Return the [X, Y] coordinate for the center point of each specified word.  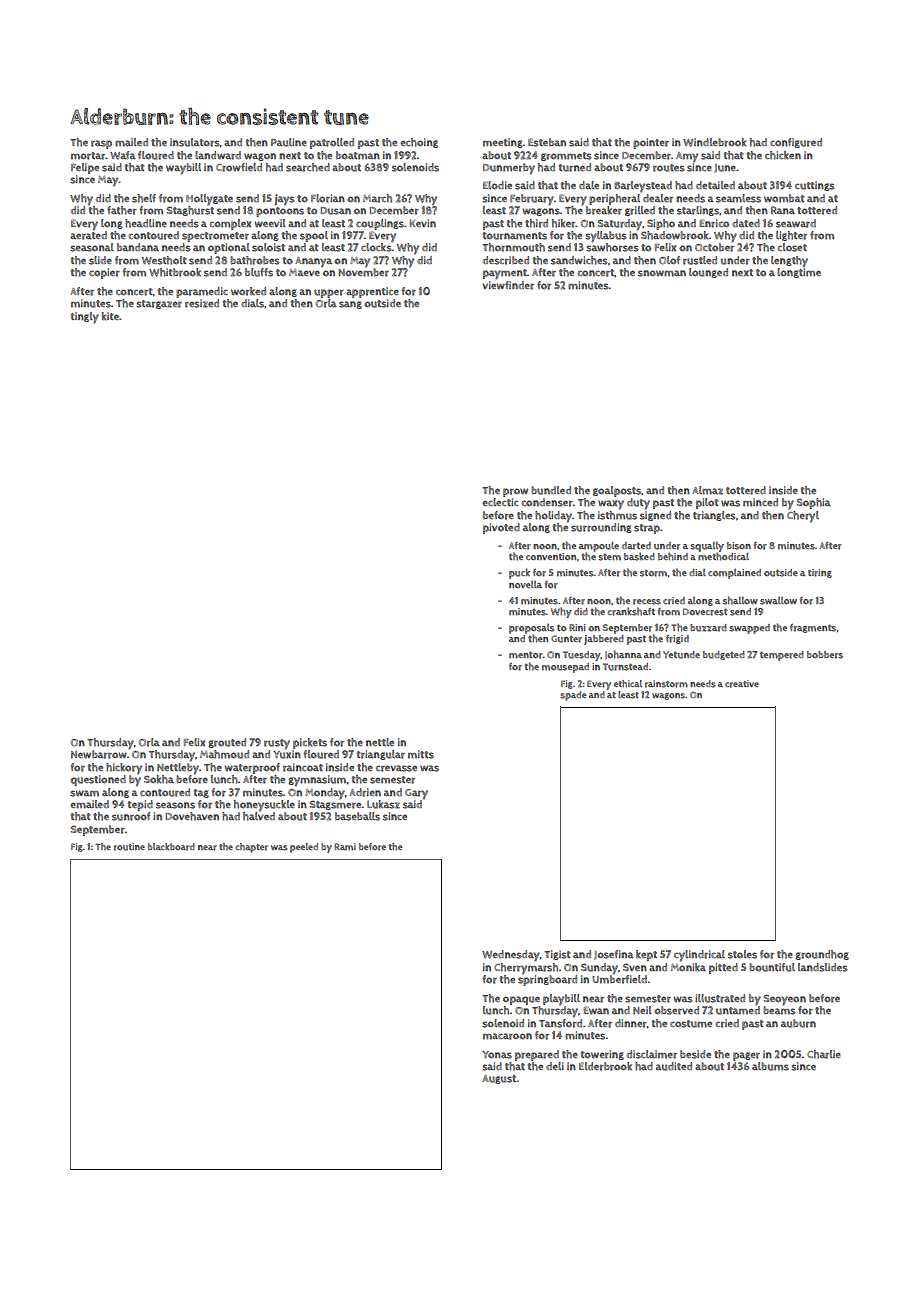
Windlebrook [714, 142]
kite [110, 316]
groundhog [822, 955]
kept [646, 955]
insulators [195, 142]
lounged [708, 273]
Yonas [497, 1055]
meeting [503, 143]
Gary [416, 794]
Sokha [159, 779]
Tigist [557, 955]
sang [350, 305]
